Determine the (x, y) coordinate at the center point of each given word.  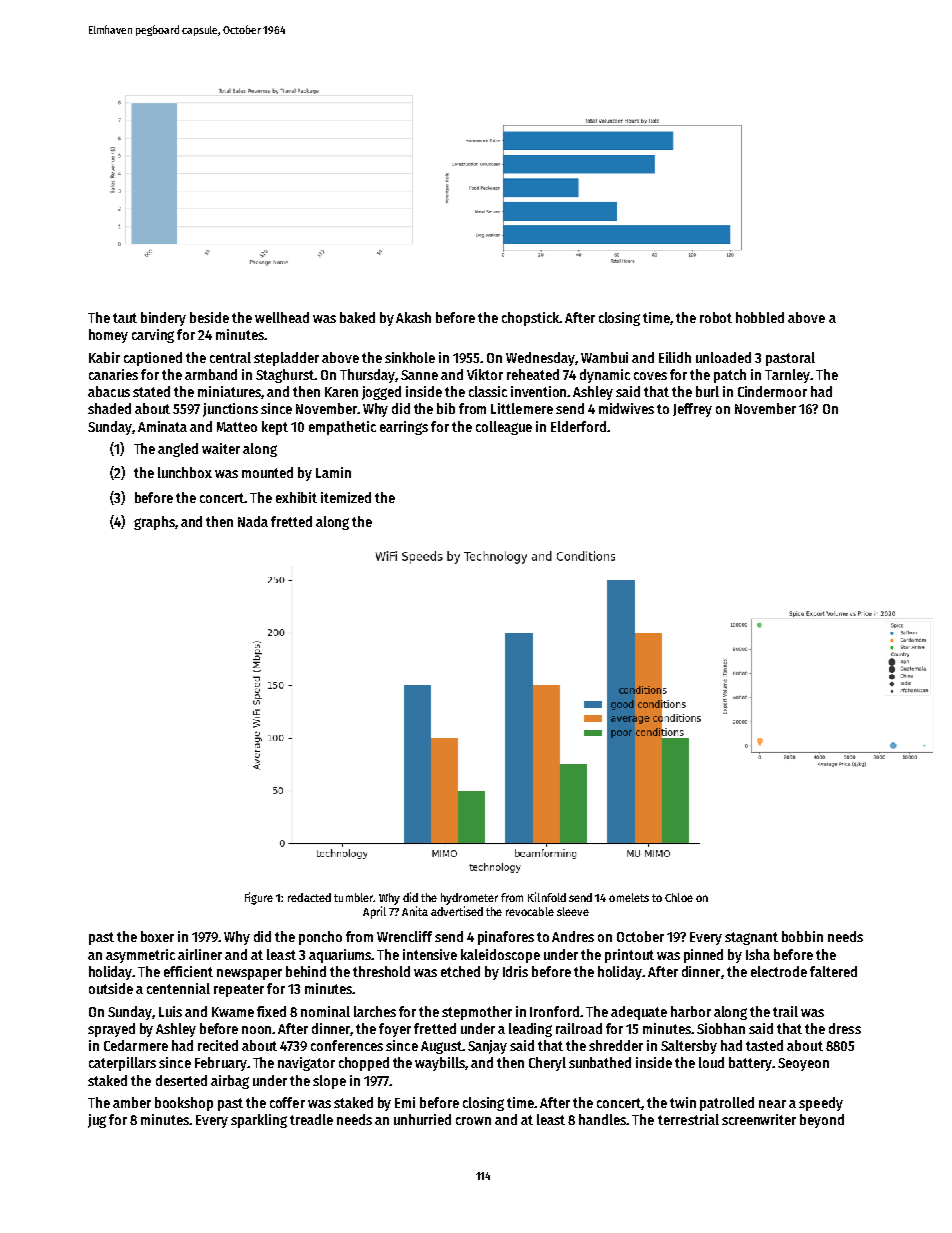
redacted (309, 897)
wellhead (282, 317)
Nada (253, 521)
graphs (154, 523)
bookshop (184, 1104)
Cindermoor (772, 391)
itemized (346, 497)
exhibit (296, 497)
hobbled (760, 317)
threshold (381, 971)
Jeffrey (692, 410)
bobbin (802, 936)
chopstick (530, 319)
